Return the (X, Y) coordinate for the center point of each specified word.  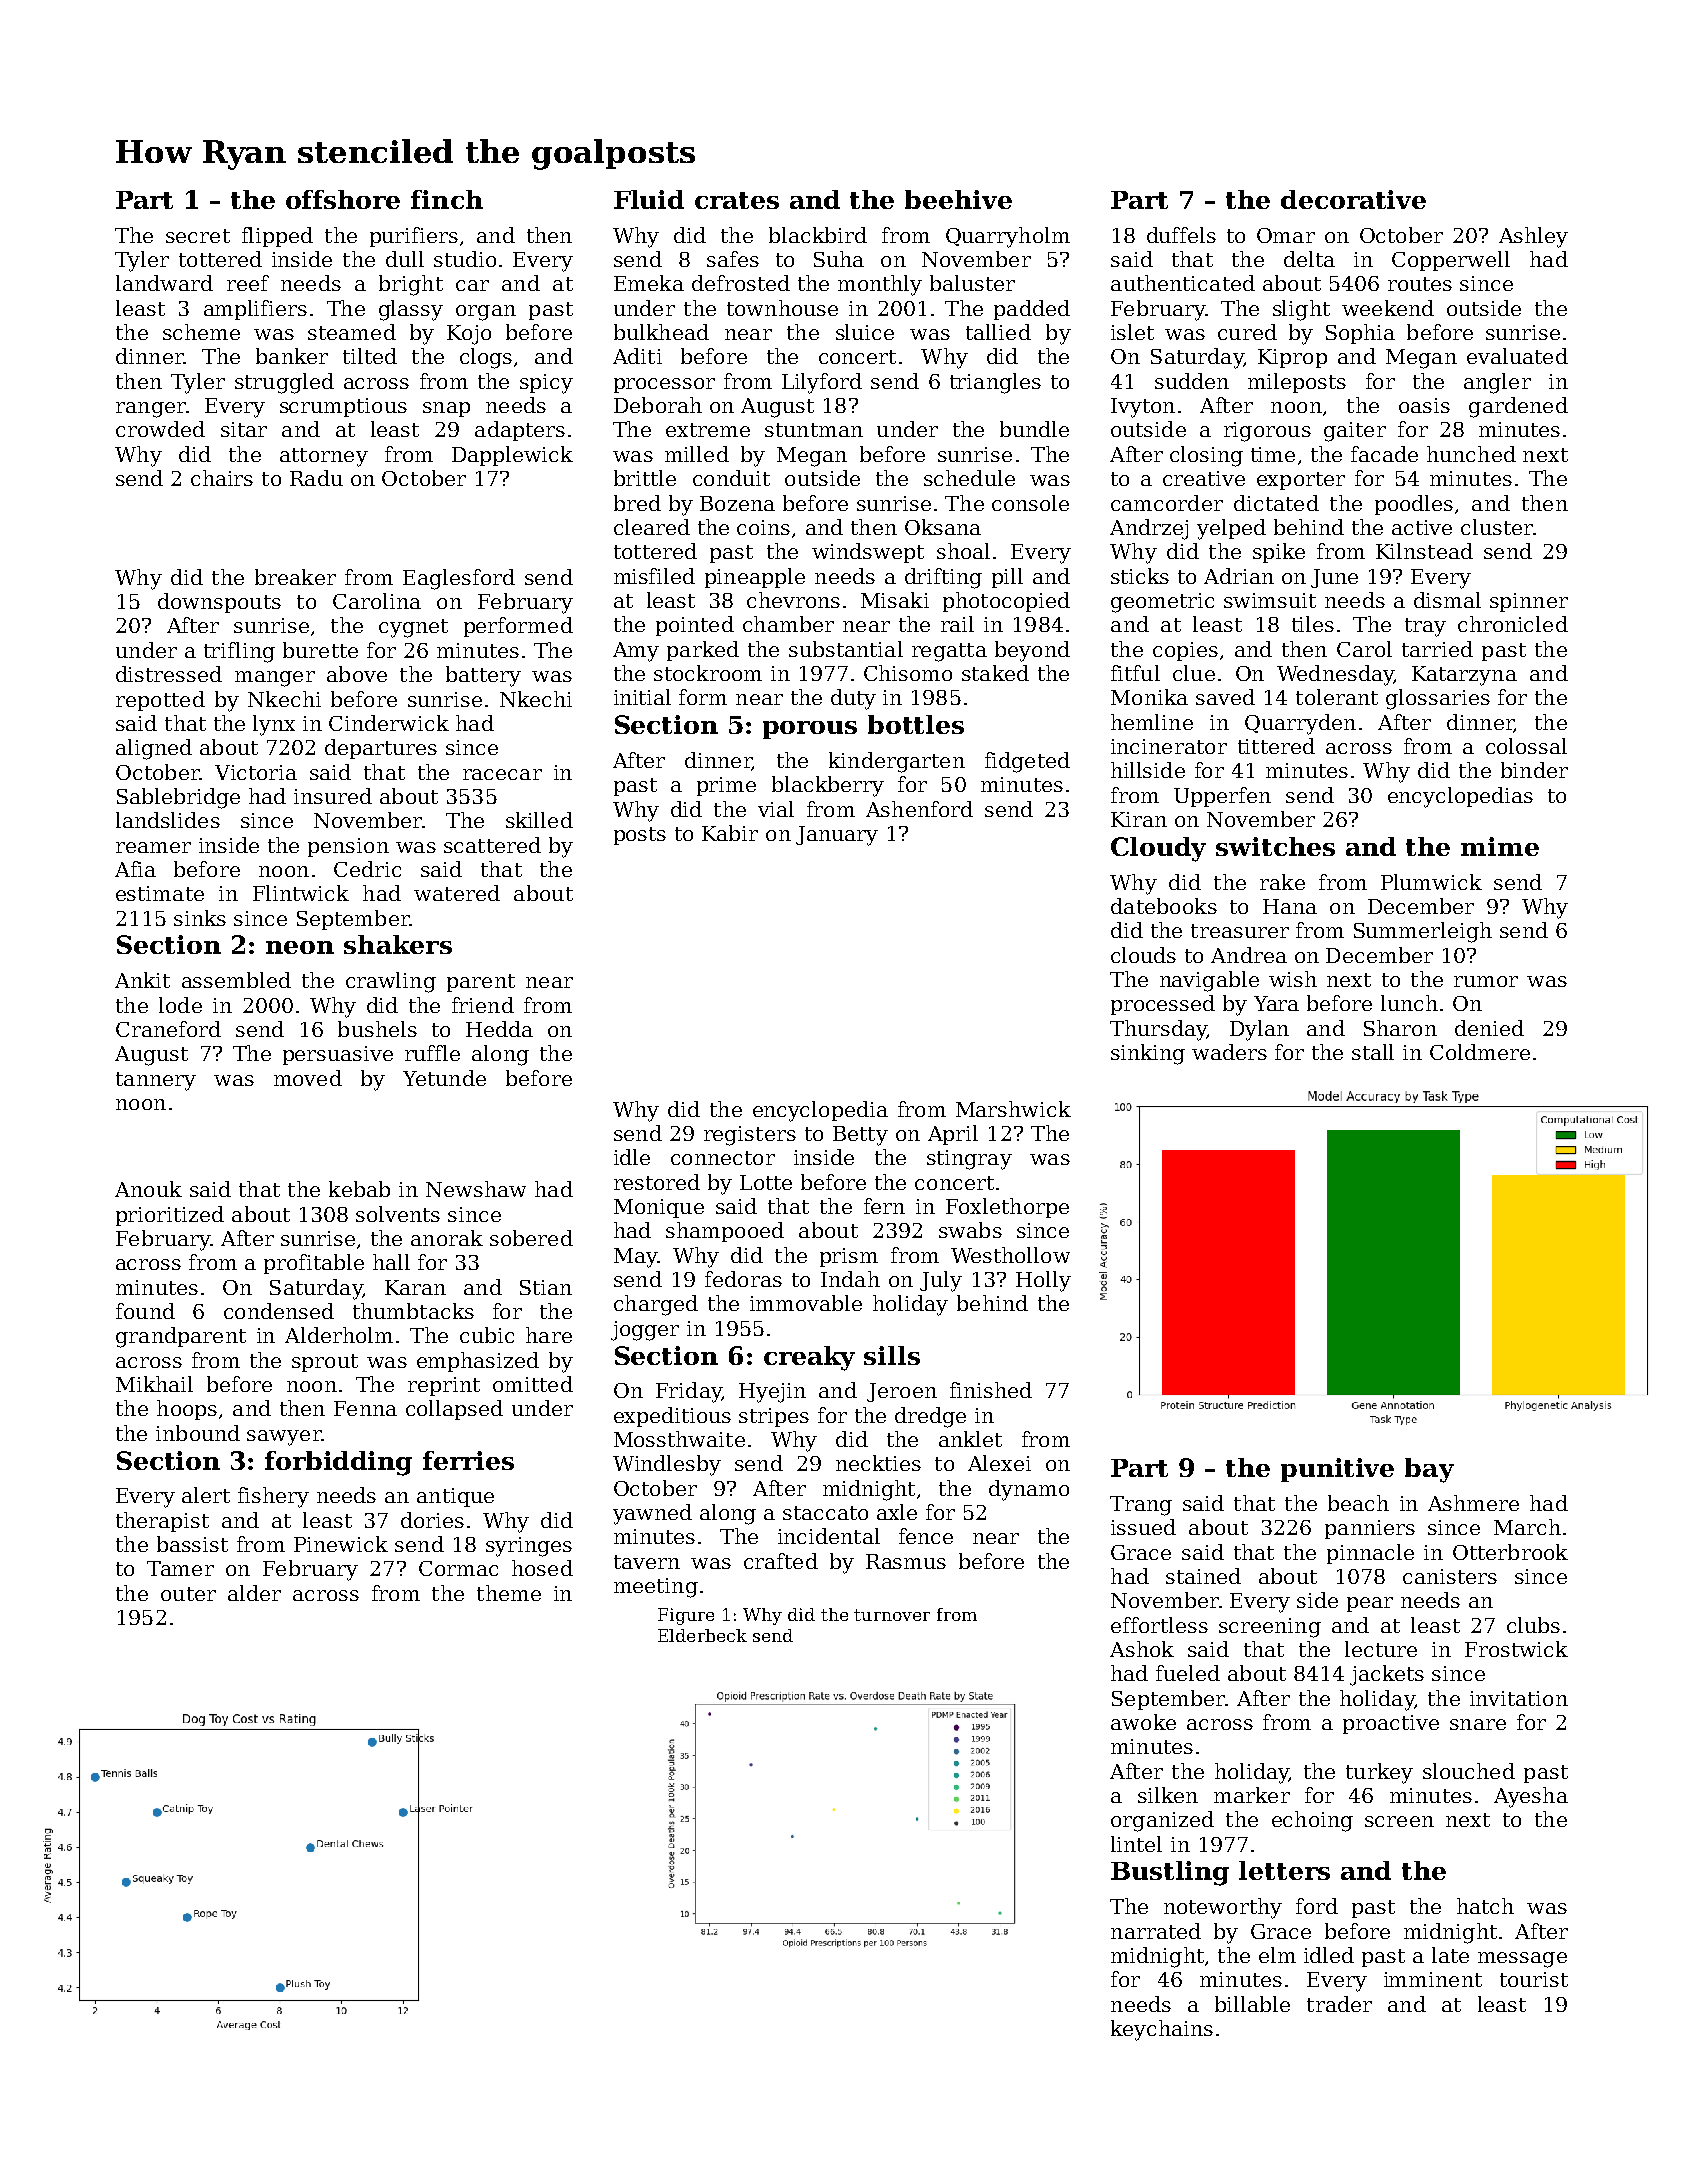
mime (1500, 846)
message (1522, 1960)
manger (275, 679)
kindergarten (897, 762)
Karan (415, 1287)
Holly (1043, 1281)
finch (447, 199)
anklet (970, 1439)
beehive (958, 199)
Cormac (458, 1568)
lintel (1136, 1844)
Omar (1286, 235)
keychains (1162, 2030)
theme (509, 1593)
